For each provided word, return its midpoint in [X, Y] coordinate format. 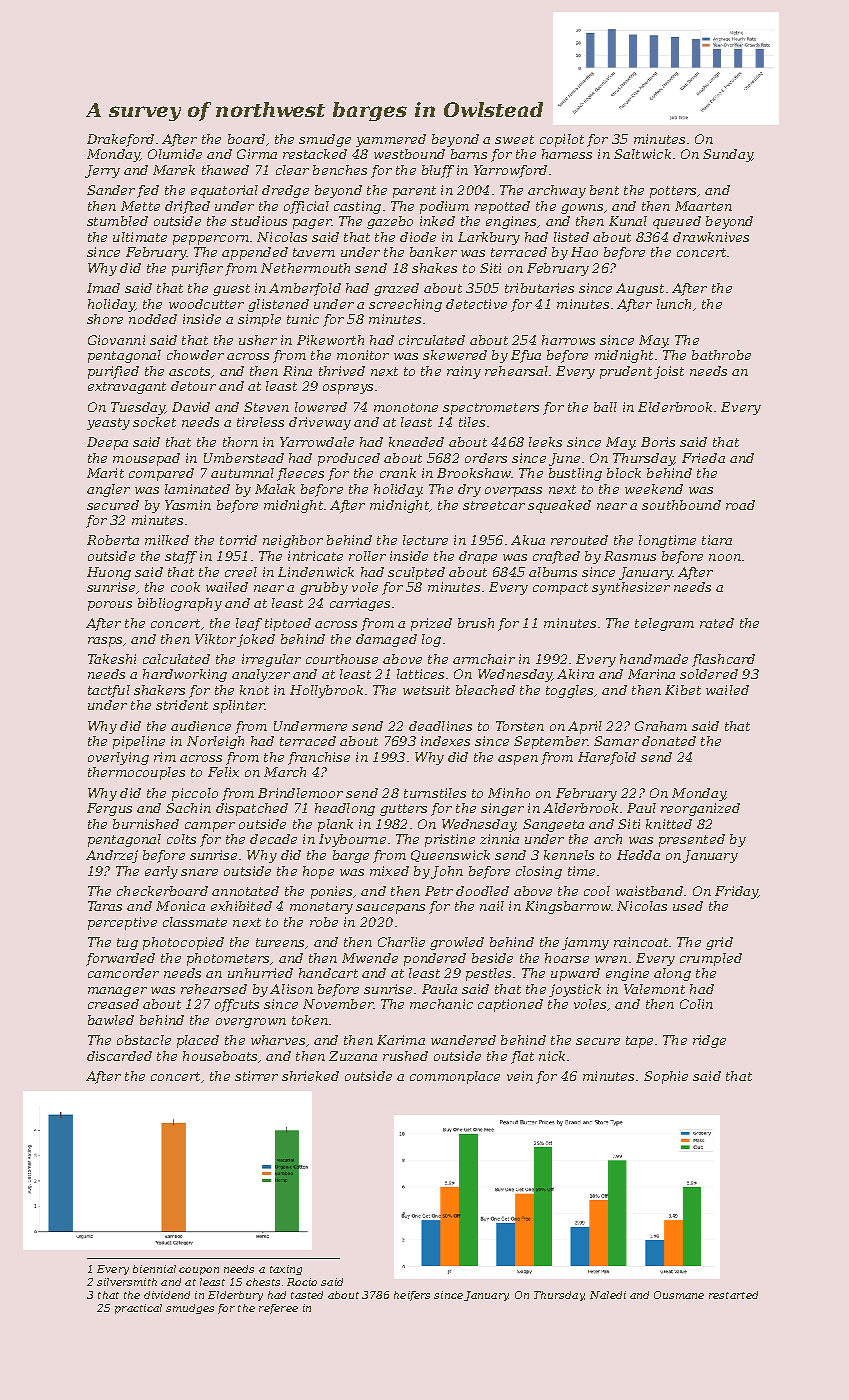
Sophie [666, 1077]
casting [357, 207]
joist [669, 372]
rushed [405, 1056]
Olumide [175, 154]
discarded [119, 1056]
